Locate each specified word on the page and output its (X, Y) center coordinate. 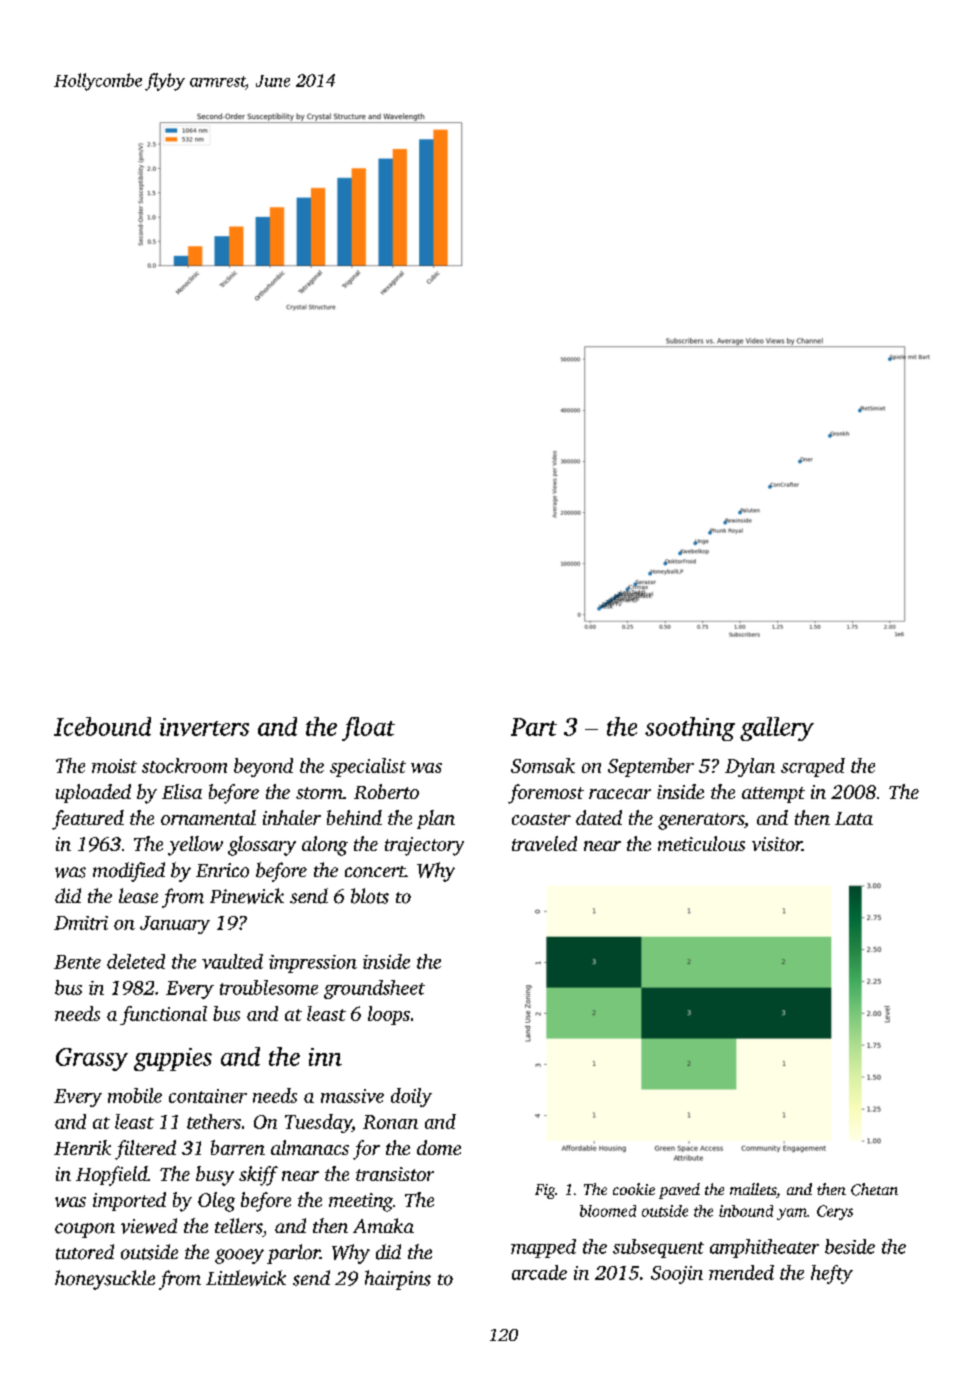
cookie (634, 1189)
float (368, 729)
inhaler (292, 817)
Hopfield (112, 1176)
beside (850, 1246)
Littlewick (246, 1278)
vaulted (232, 961)
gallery (777, 729)
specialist (368, 767)
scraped (813, 767)
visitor (777, 844)
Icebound (102, 726)
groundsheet (374, 989)
